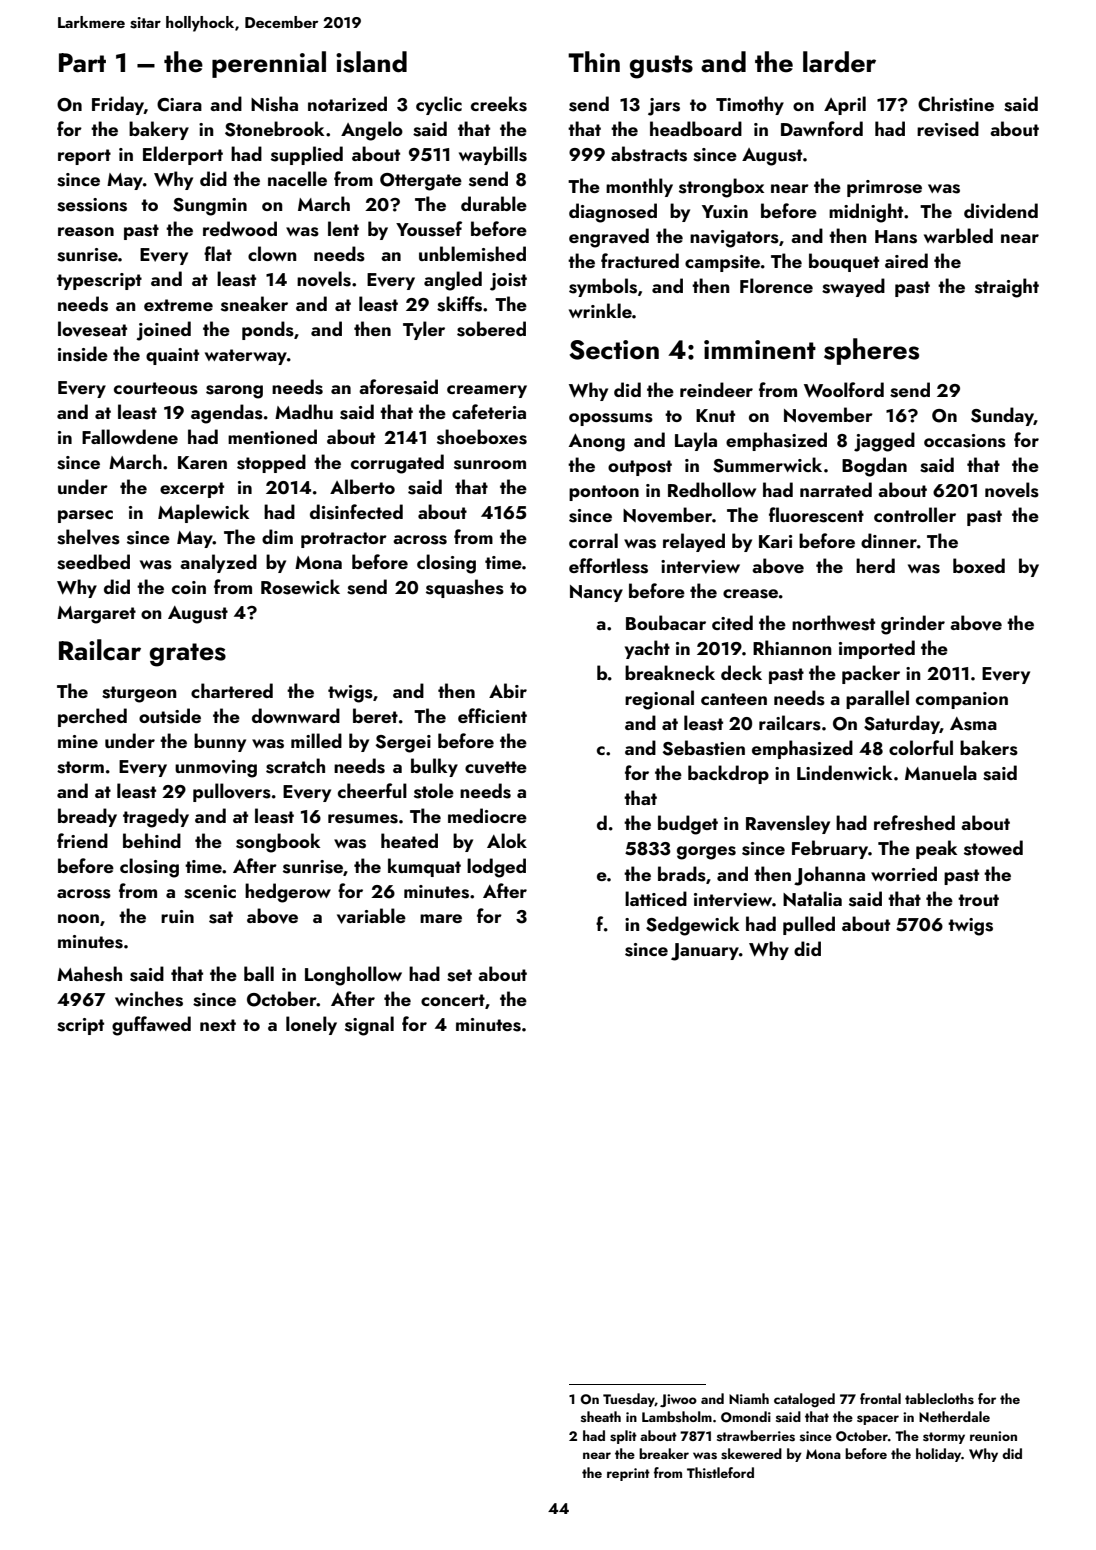 The height and width of the screenshot is (1550, 1096). What do you see at coordinates (601, 1417) in the screenshot?
I see `sheath` at bounding box center [601, 1417].
